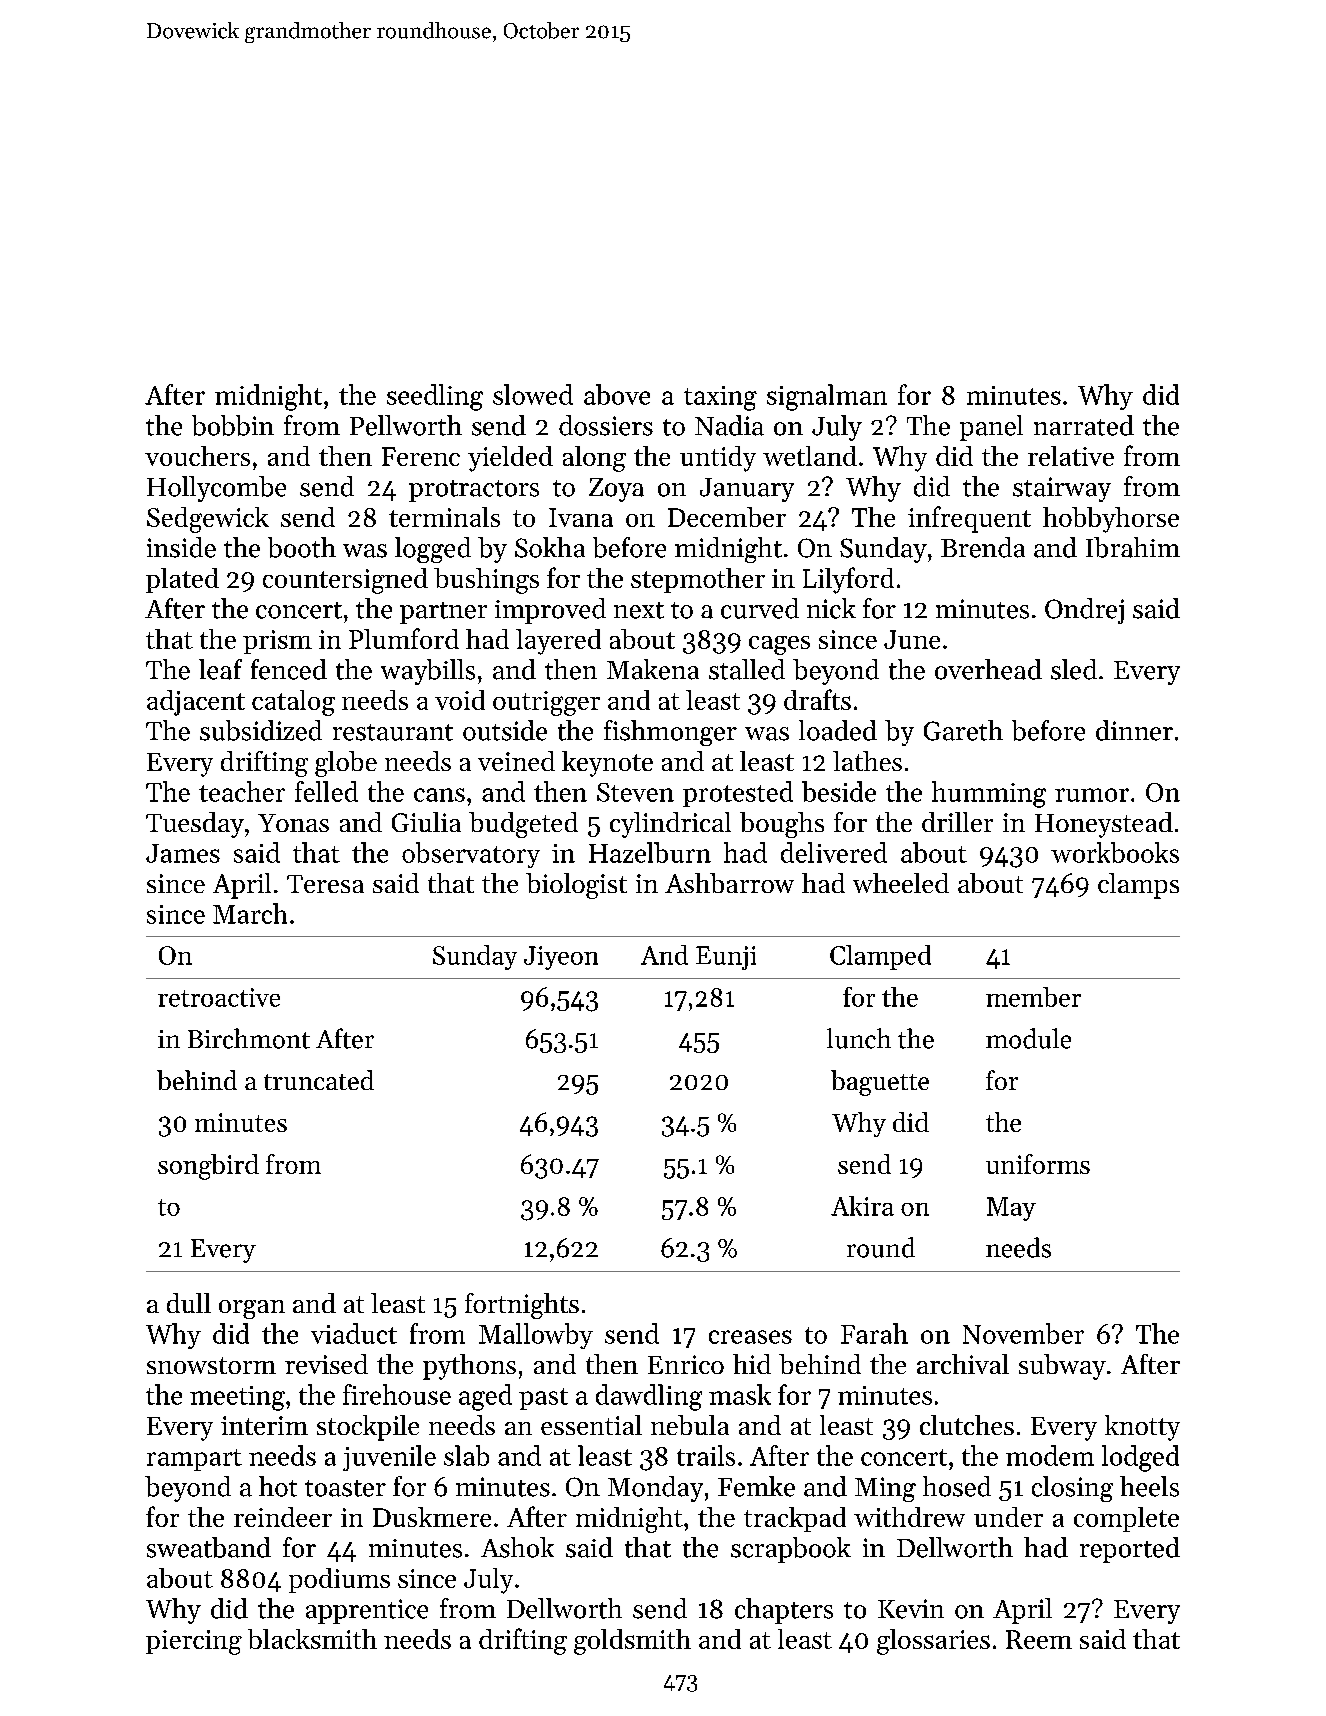 The width and height of the image is (1326, 1716). What do you see at coordinates (1084, 425) in the image?
I see `narrated` at bounding box center [1084, 425].
